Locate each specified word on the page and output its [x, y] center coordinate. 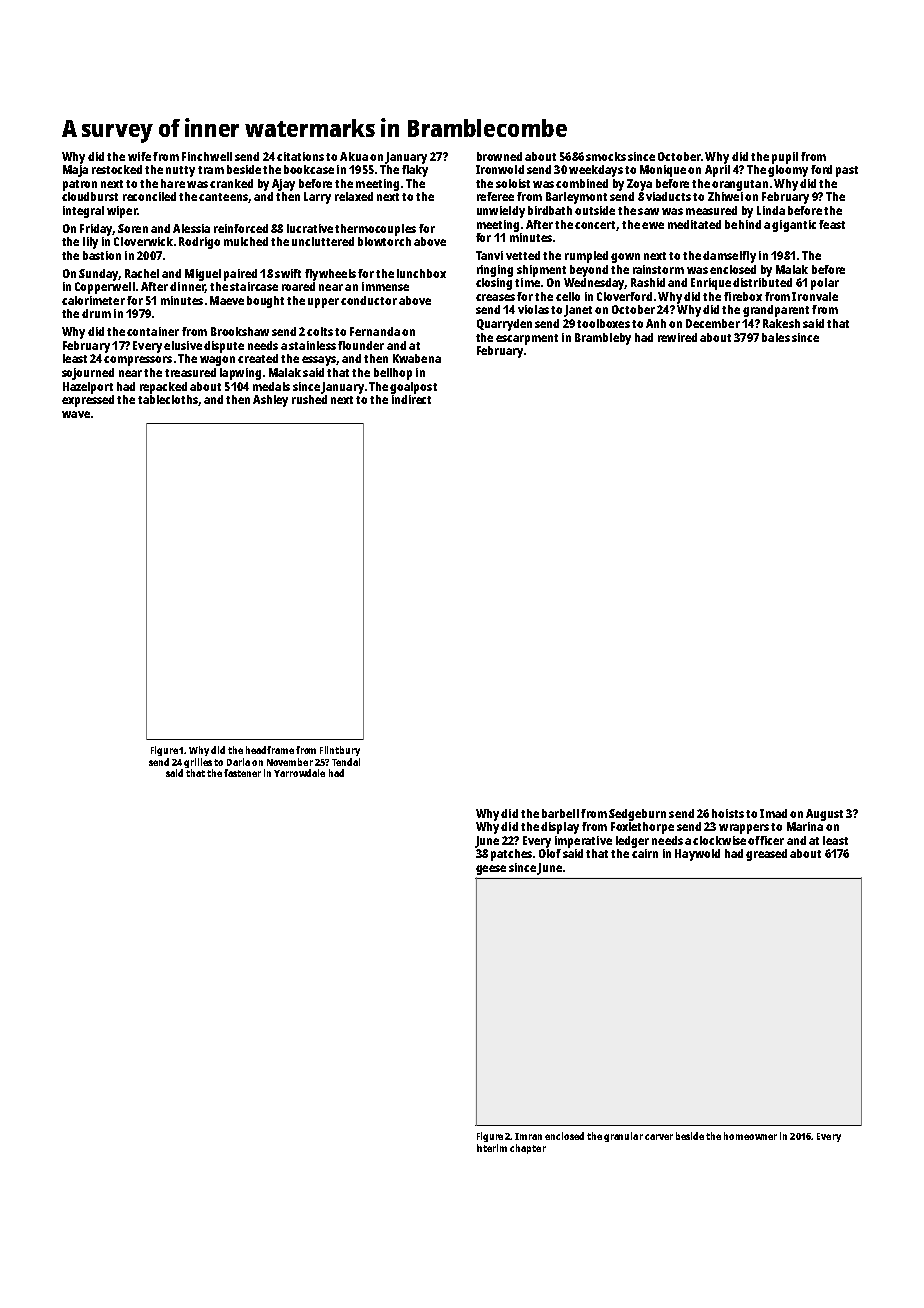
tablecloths [168, 399]
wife [139, 156]
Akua [354, 156]
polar [825, 284]
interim [492, 1148]
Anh [656, 323]
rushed [309, 399]
